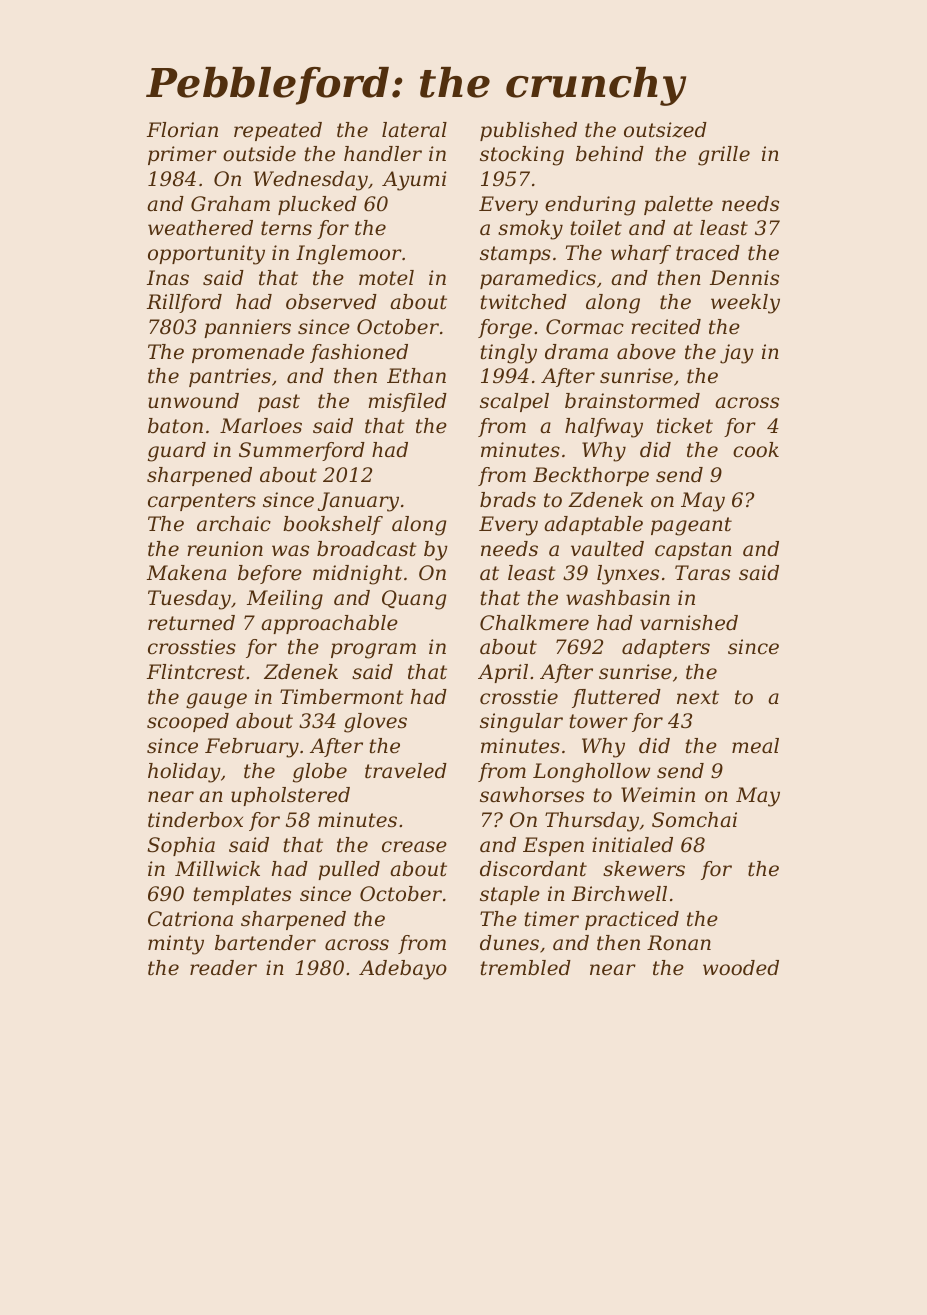  What do you see at coordinates (200, 228) in the screenshot?
I see `weathered` at bounding box center [200, 228].
